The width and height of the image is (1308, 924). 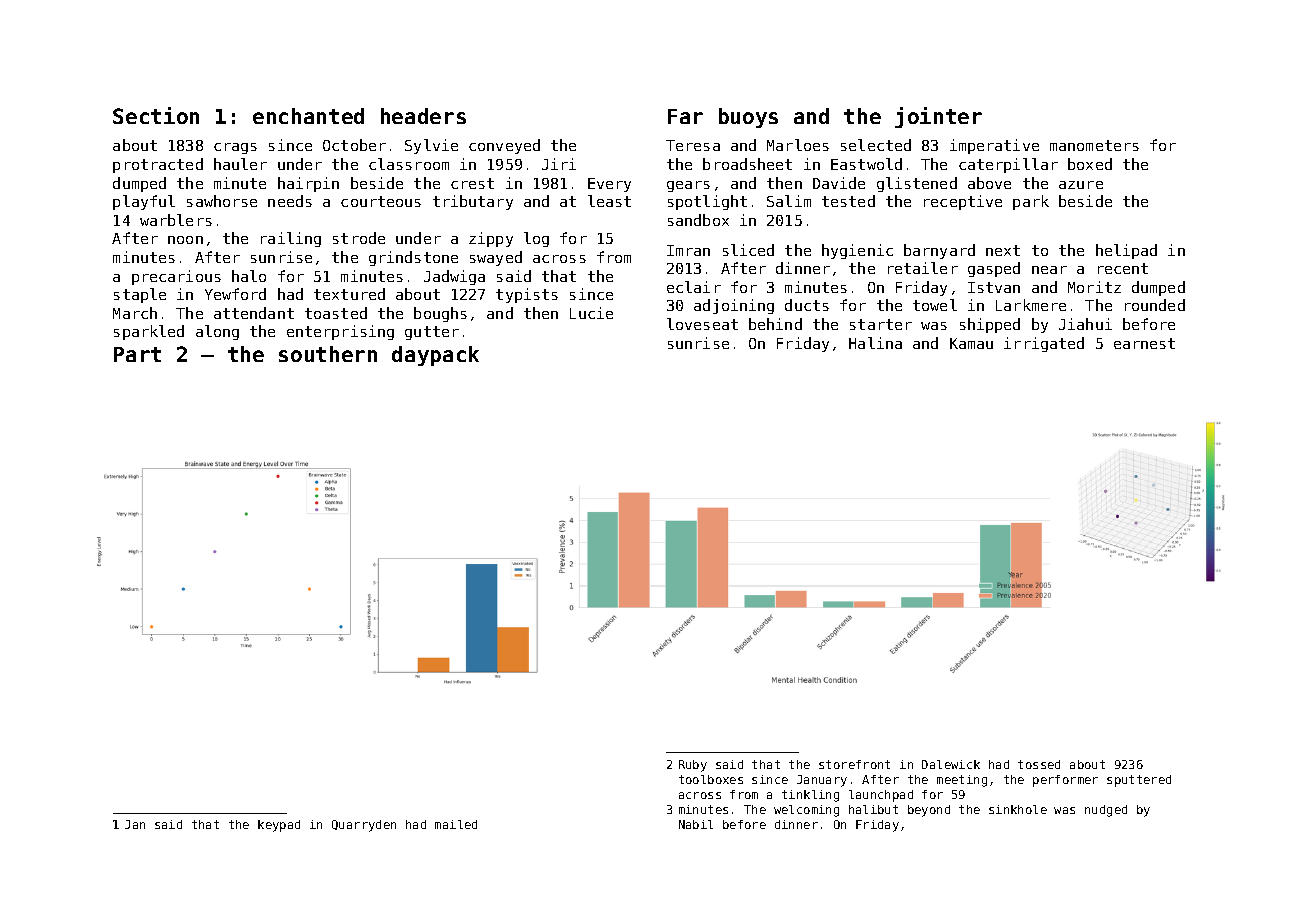 What do you see at coordinates (951, 764) in the image?
I see `Dalewick` at bounding box center [951, 764].
